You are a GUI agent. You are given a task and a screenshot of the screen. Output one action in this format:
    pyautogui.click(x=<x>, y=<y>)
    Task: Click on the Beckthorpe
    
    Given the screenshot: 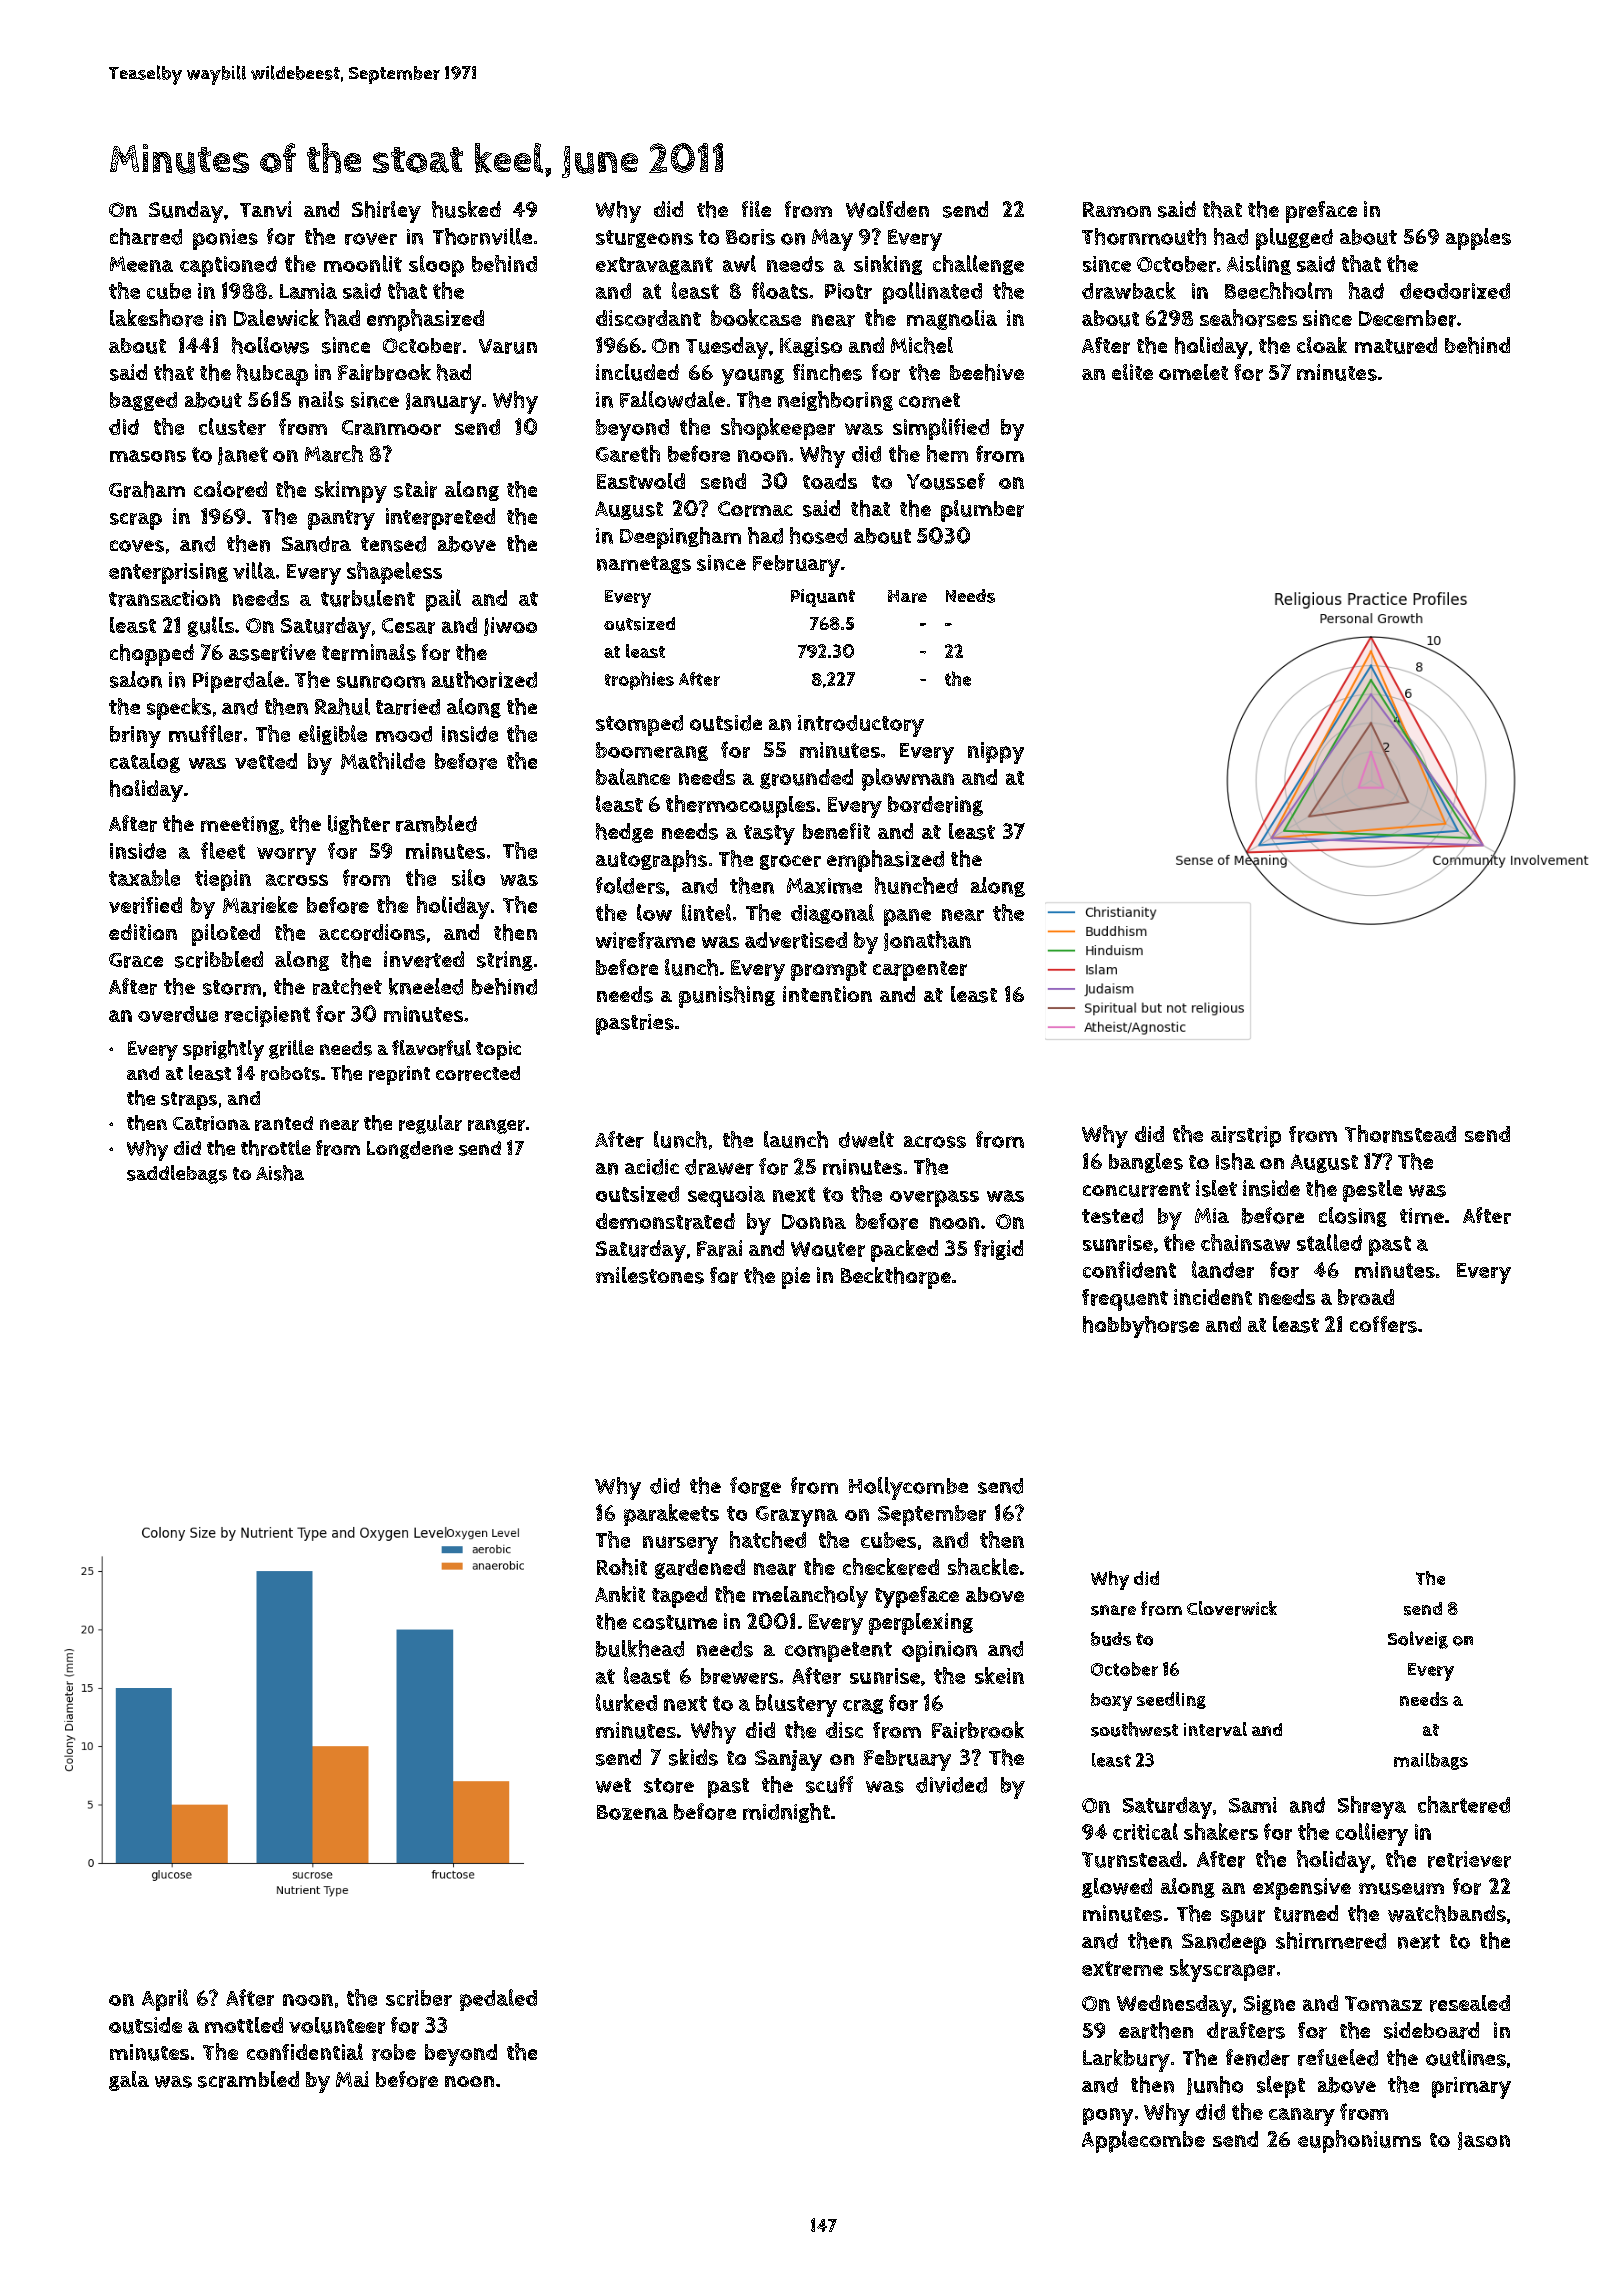 What is the action you would take?
    pyautogui.click(x=896, y=1278)
